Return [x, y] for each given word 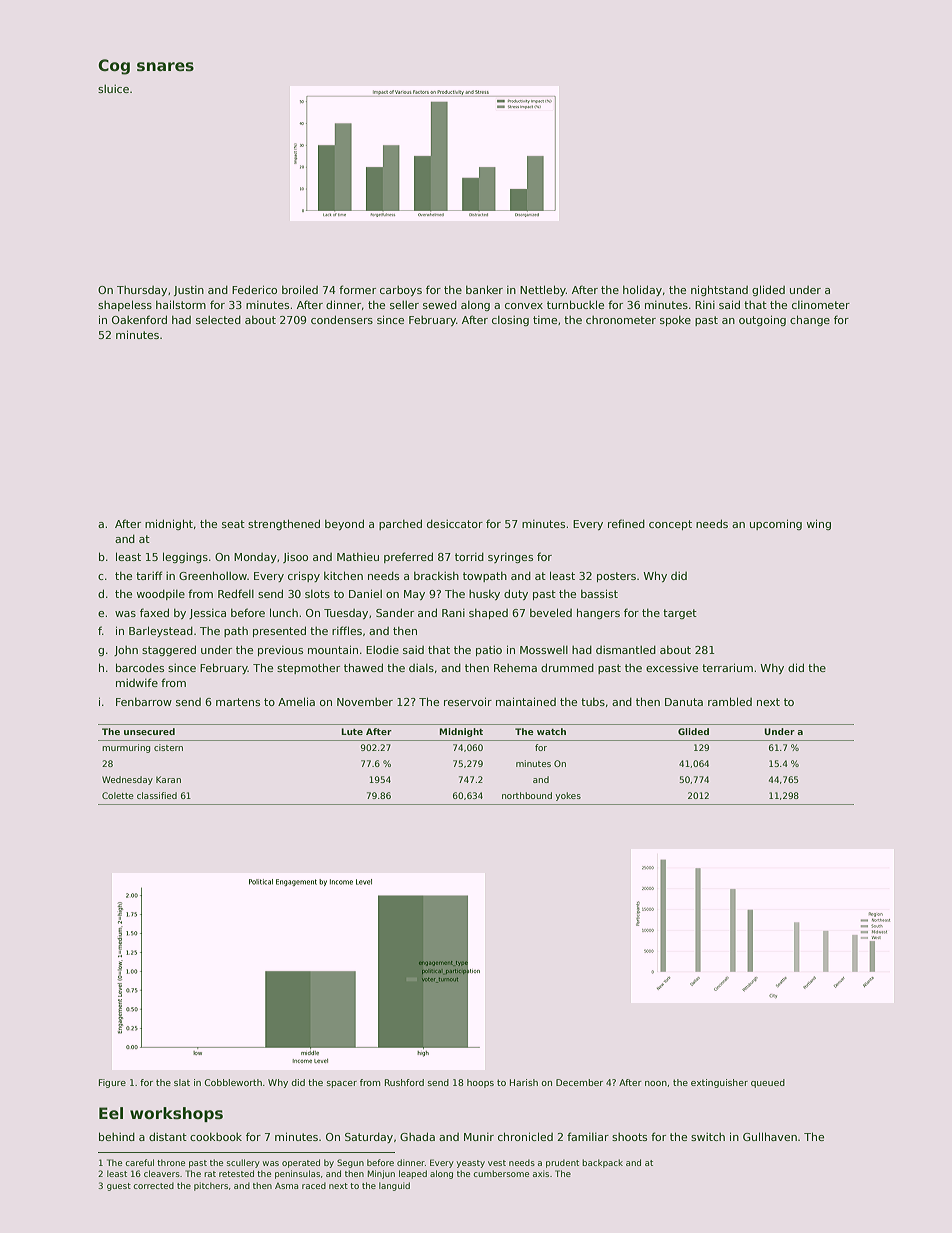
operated [301, 1163]
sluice [113, 88]
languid [394, 1186]
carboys [401, 291]
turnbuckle [575, 304]
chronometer [621, 320]
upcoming [776, 524]
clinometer [821, 305]
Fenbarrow [144, 701]
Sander [395, 612]
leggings [185, 557]
